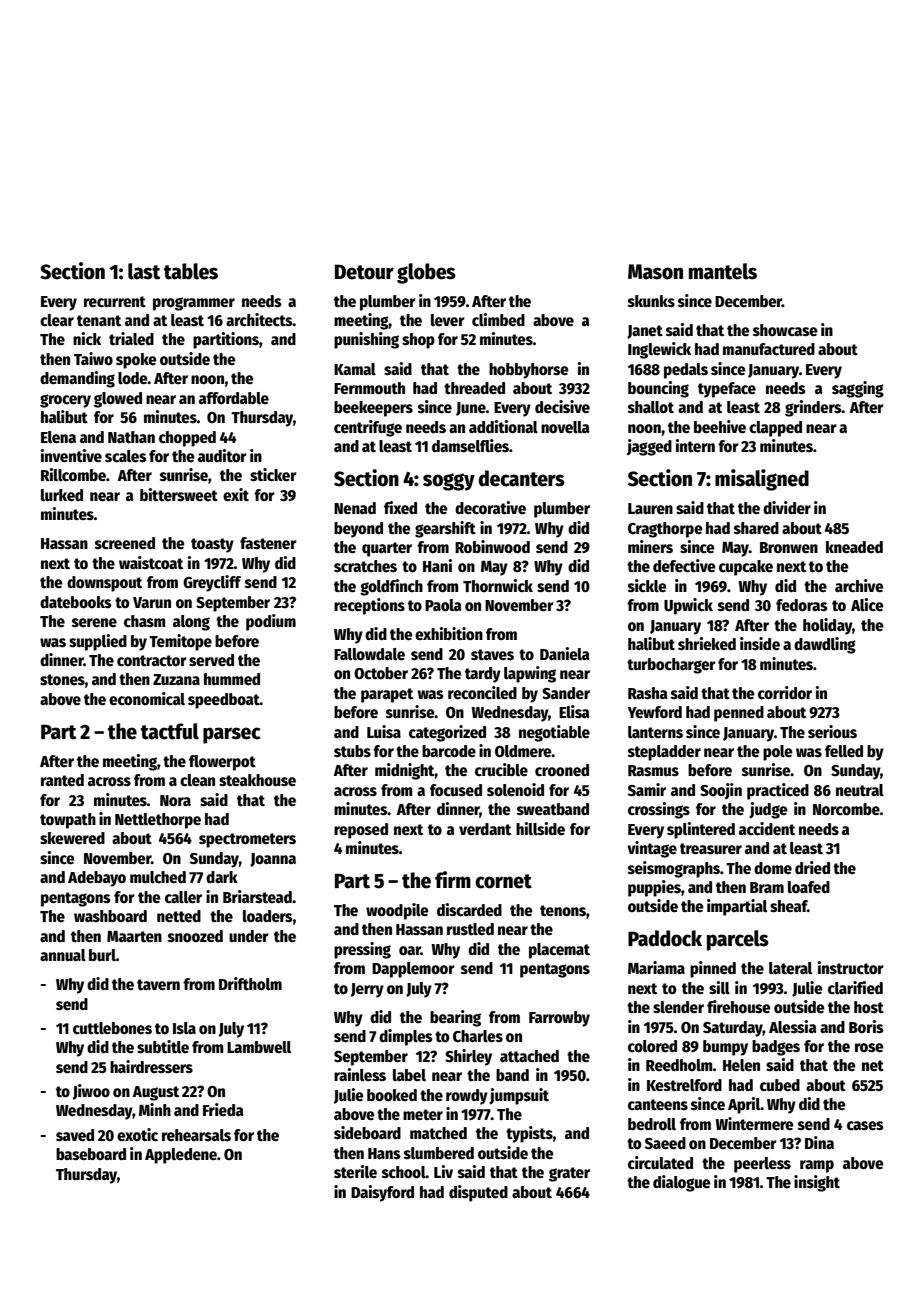  Describe the element at coordinates (181, 1156) in the page. I see `Appledene` at that location.
